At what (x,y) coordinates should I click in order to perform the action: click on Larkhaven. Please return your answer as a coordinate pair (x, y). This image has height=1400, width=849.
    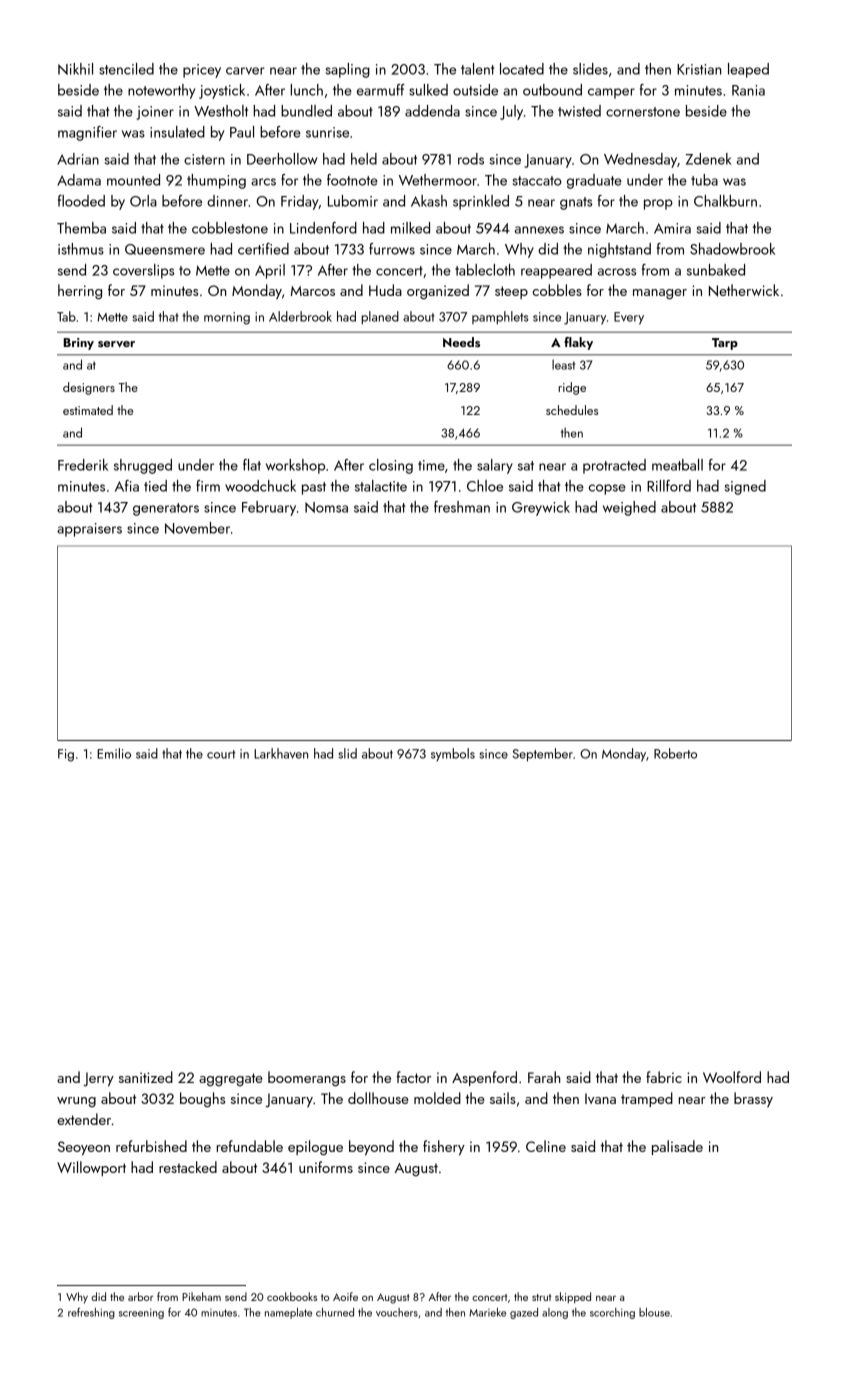
    Looking at the image, I should click on (281, 753).
